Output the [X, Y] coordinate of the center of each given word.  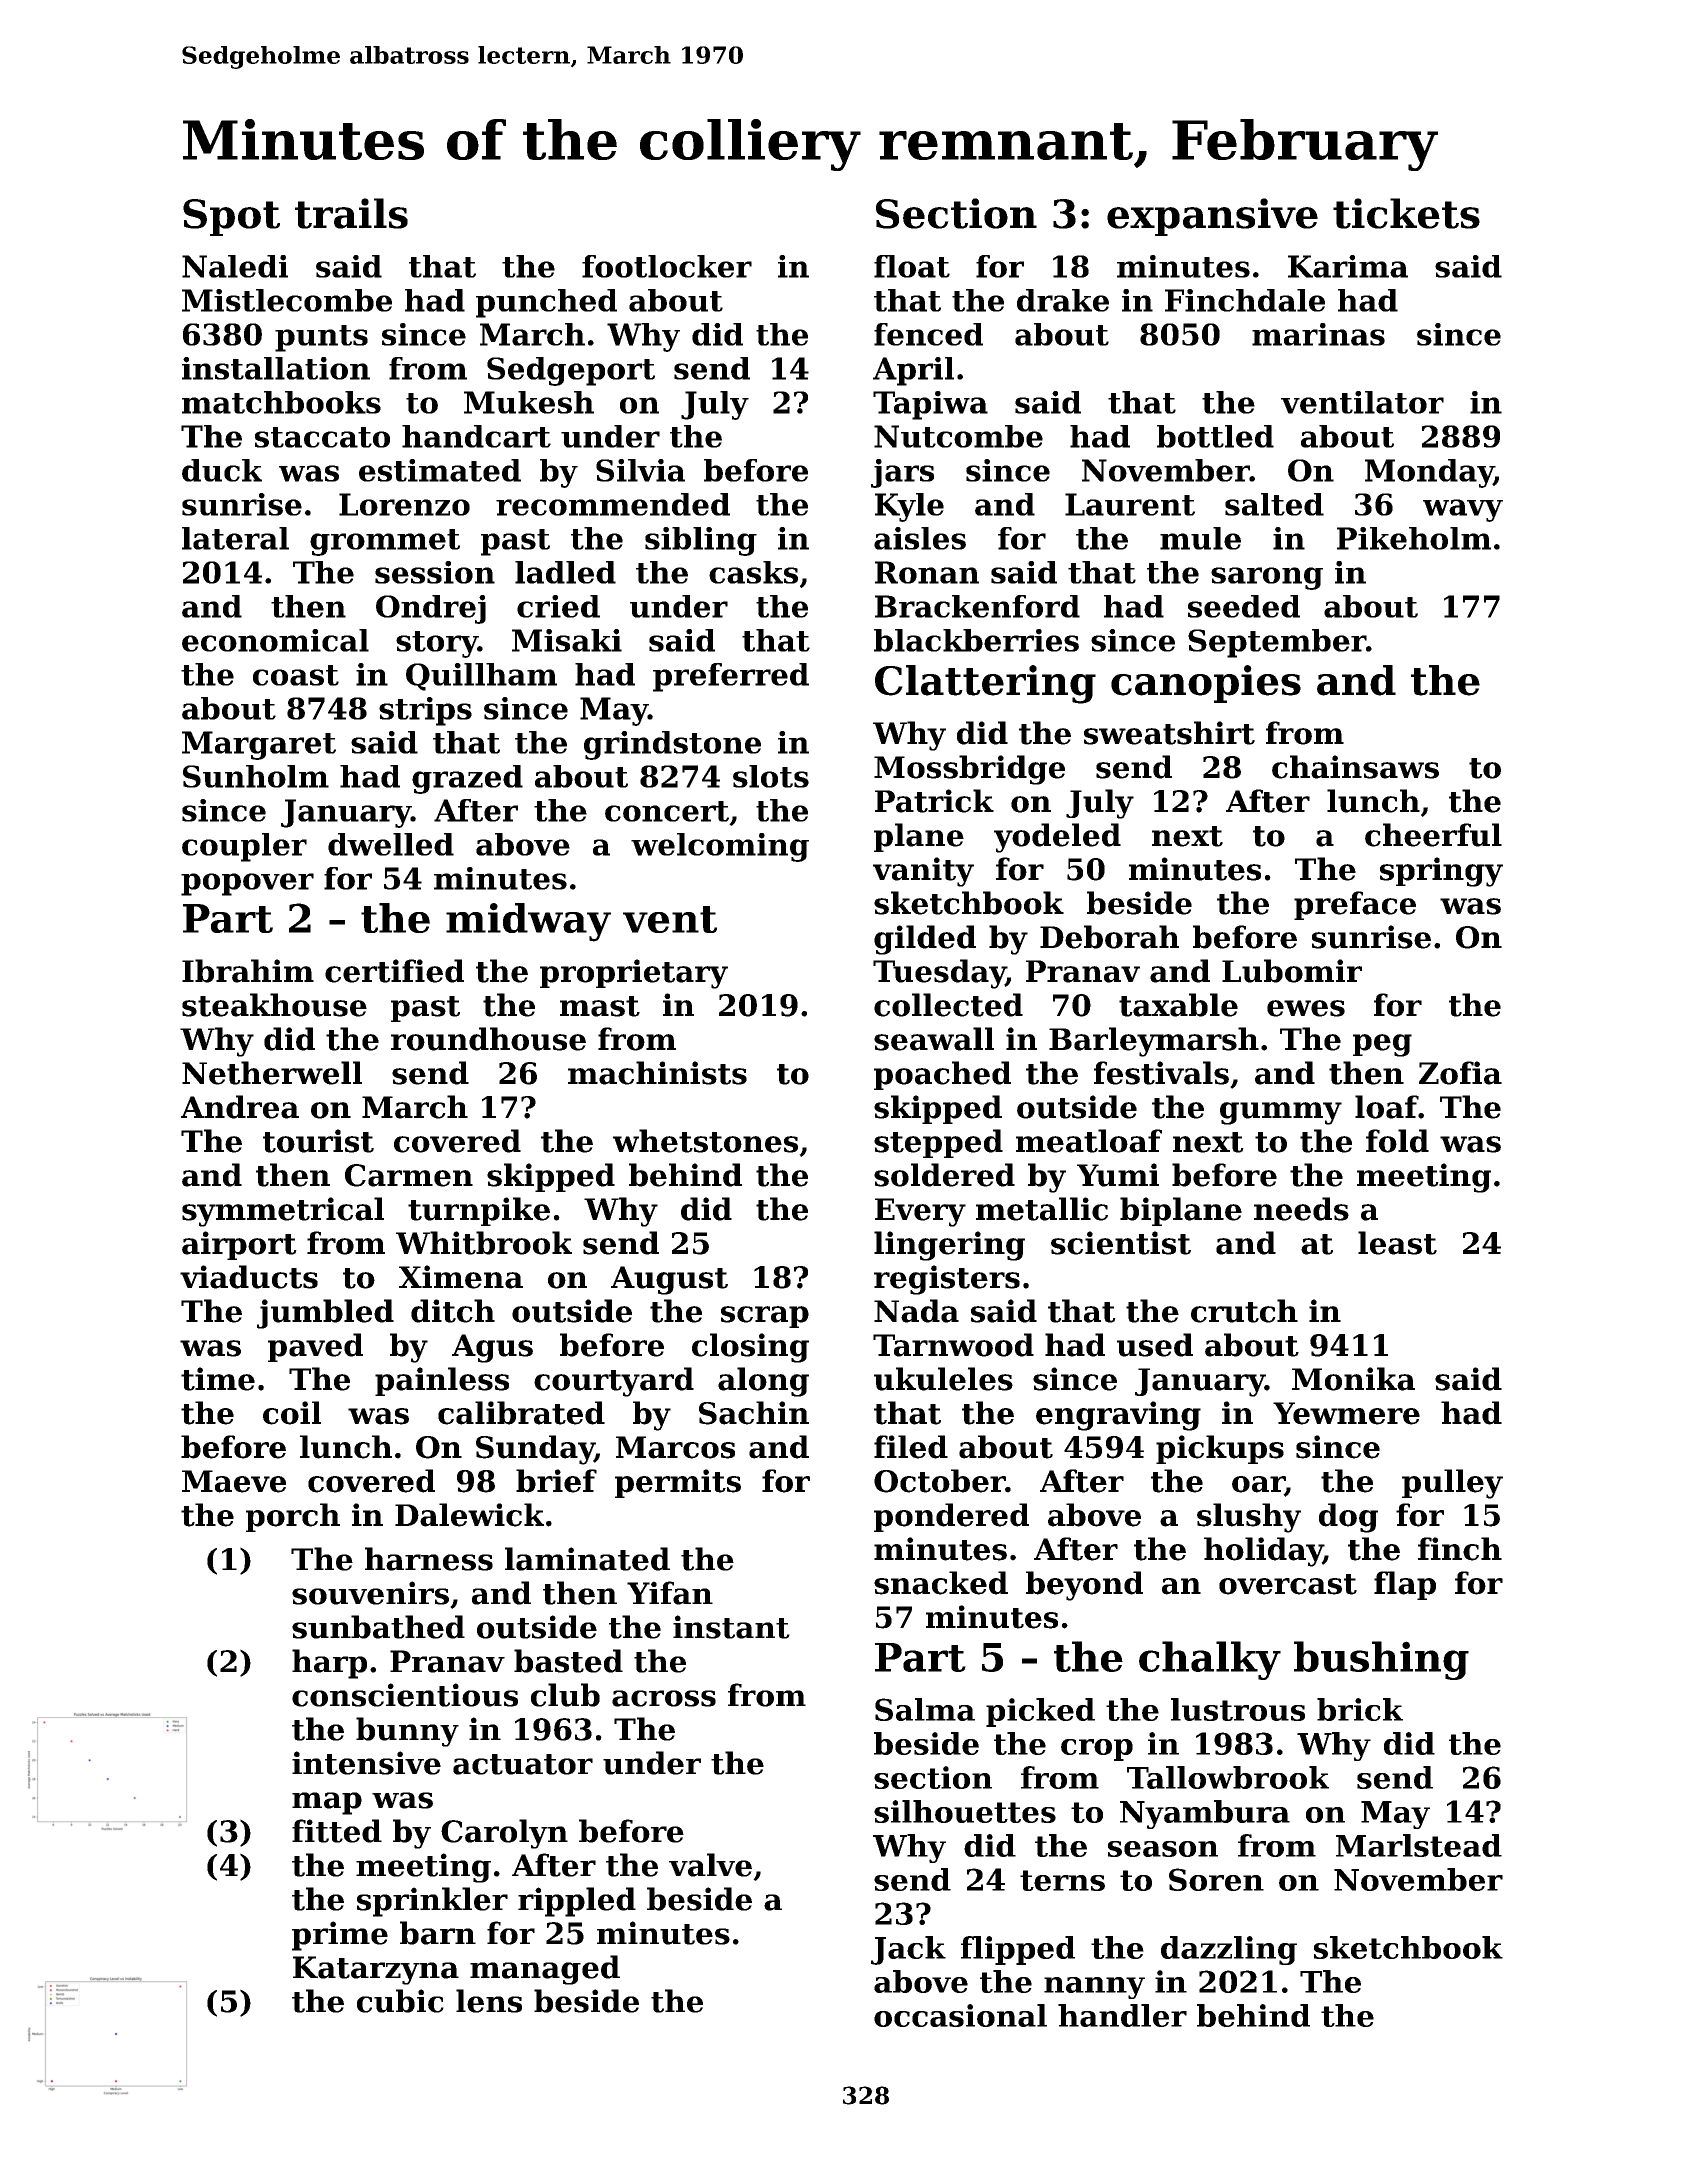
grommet [385, 542]
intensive [366, 1763]
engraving [1118, 1416]
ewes [1306, 1008]
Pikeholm [1414, 538]
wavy [1463, 510]
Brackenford [977, 606]
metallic [1042, 1209]
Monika [1353, 1379]
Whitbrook [484, 1243]
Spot [231, 217]
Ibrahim [248, 971]
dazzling [1229, 1950]
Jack [908, 1950]
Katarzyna [376, 1970]
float [912, 266]
